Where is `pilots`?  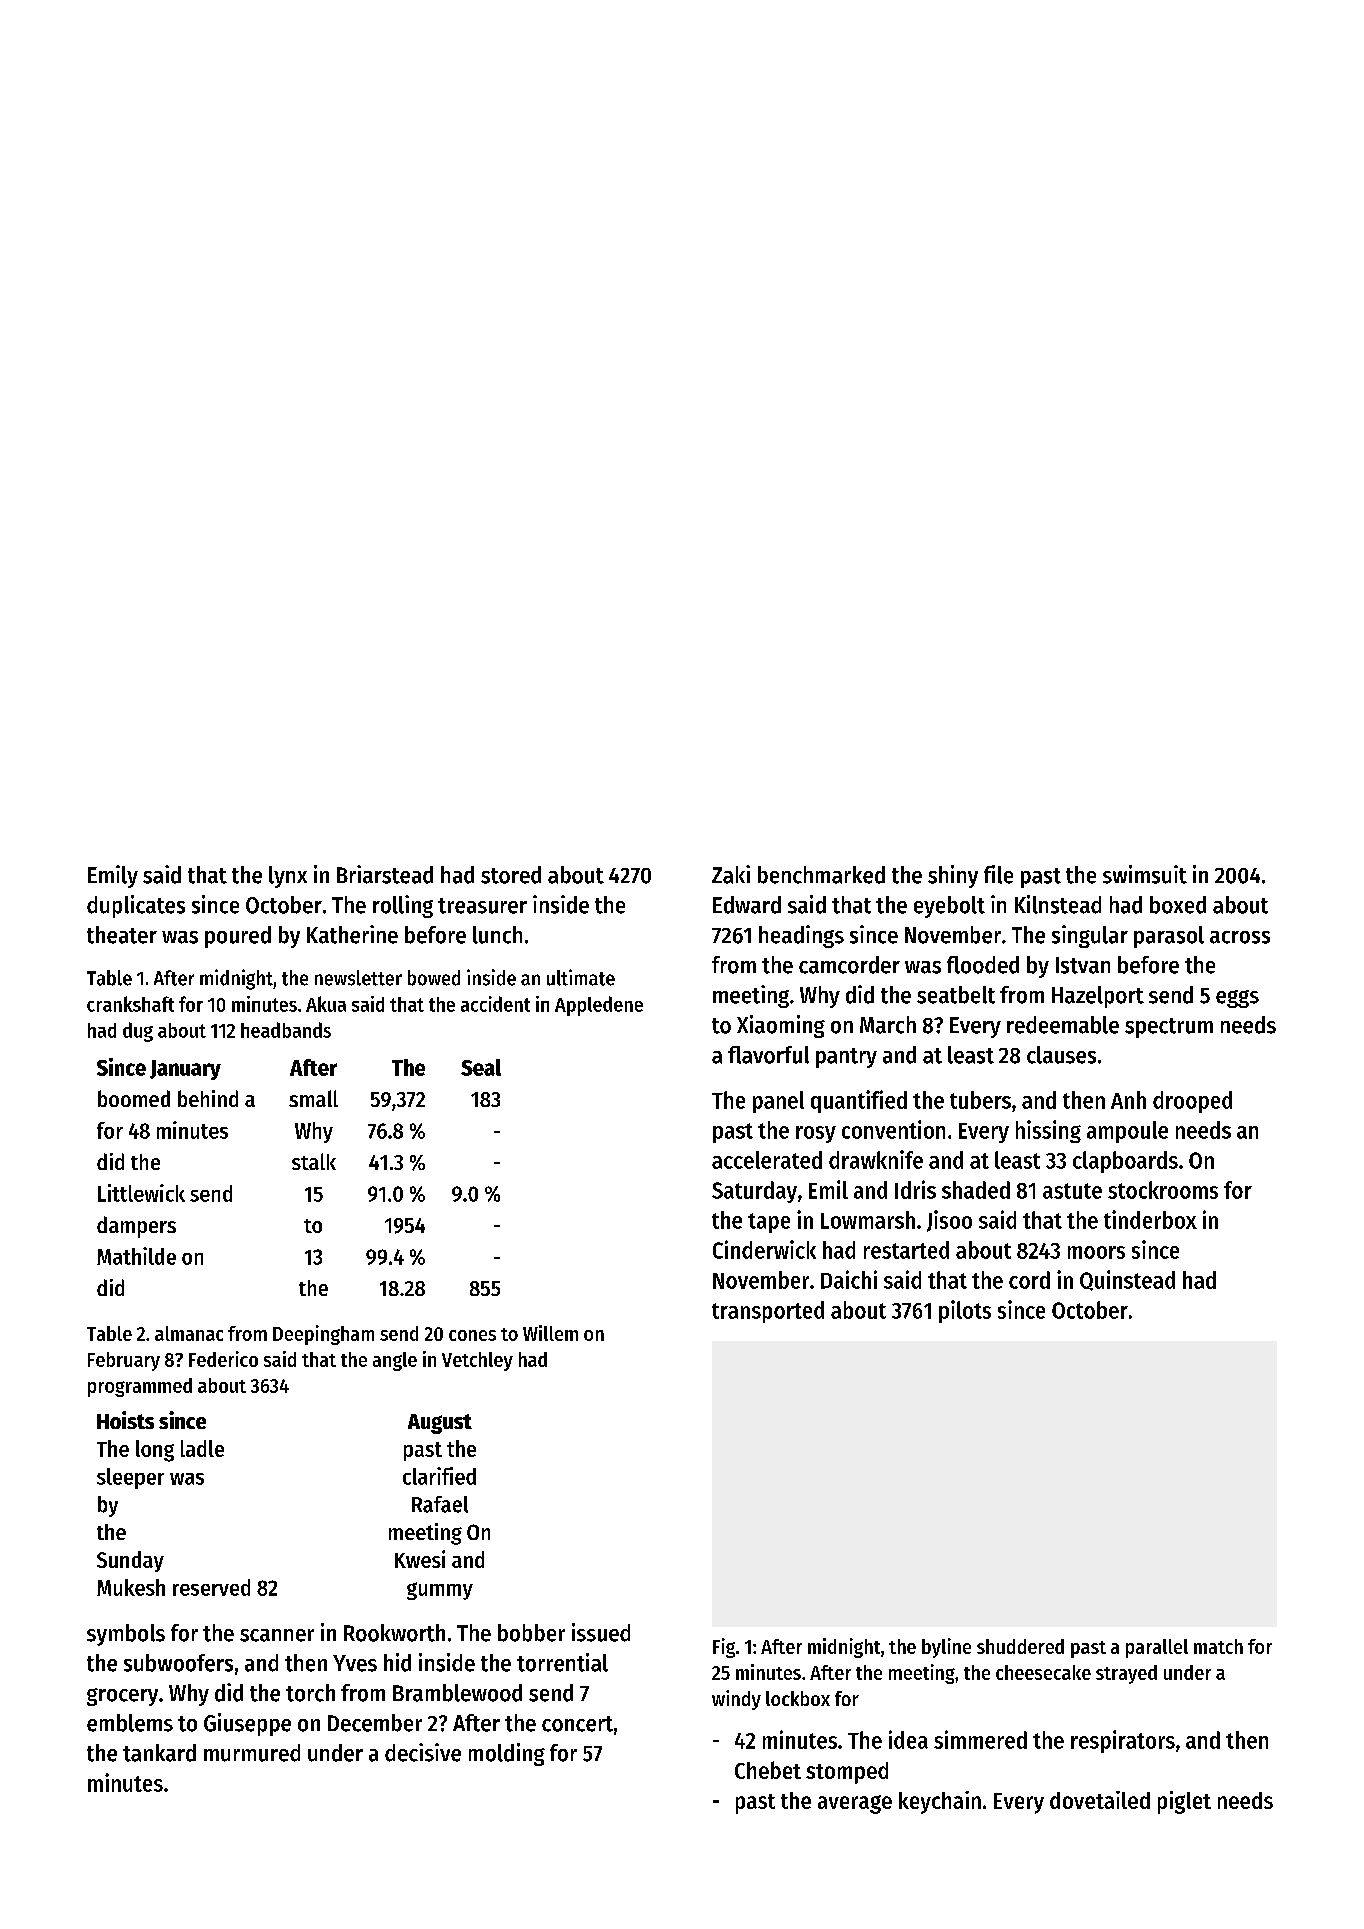 pilots is located at coordinates (965, 1311).
